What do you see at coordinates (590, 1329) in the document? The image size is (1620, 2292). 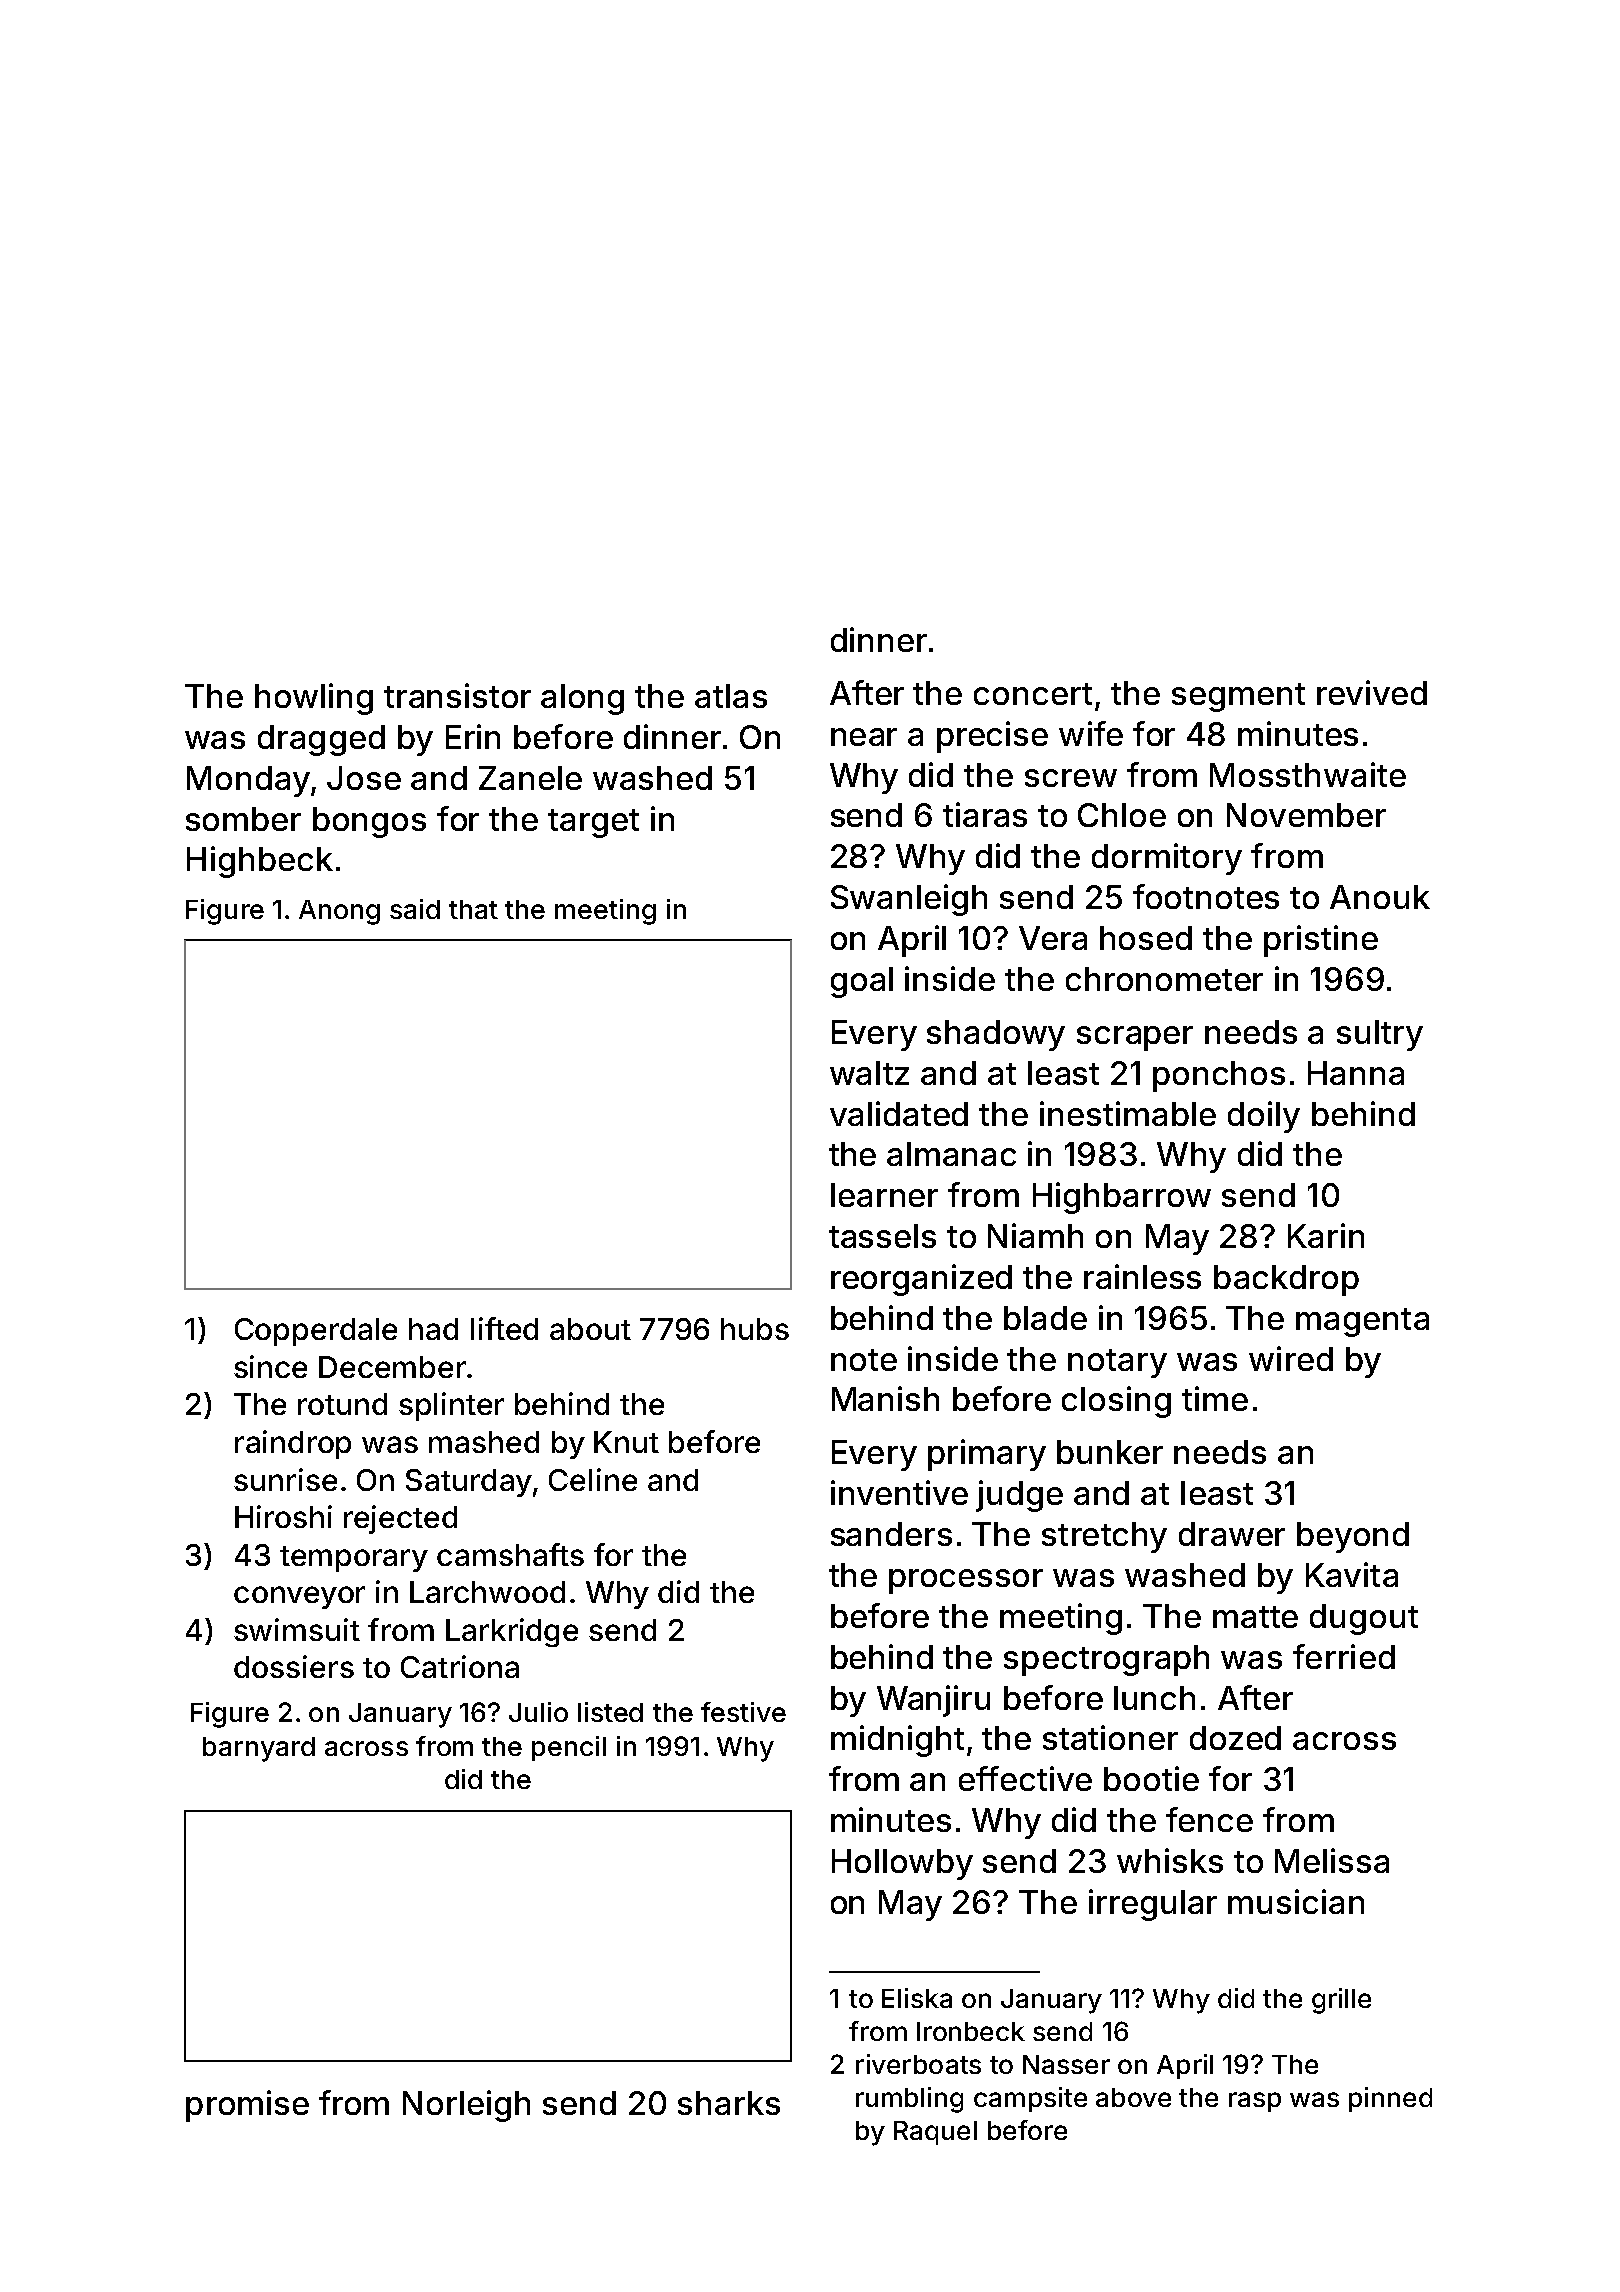 I see `about` at bounding box center [590, 1329].
